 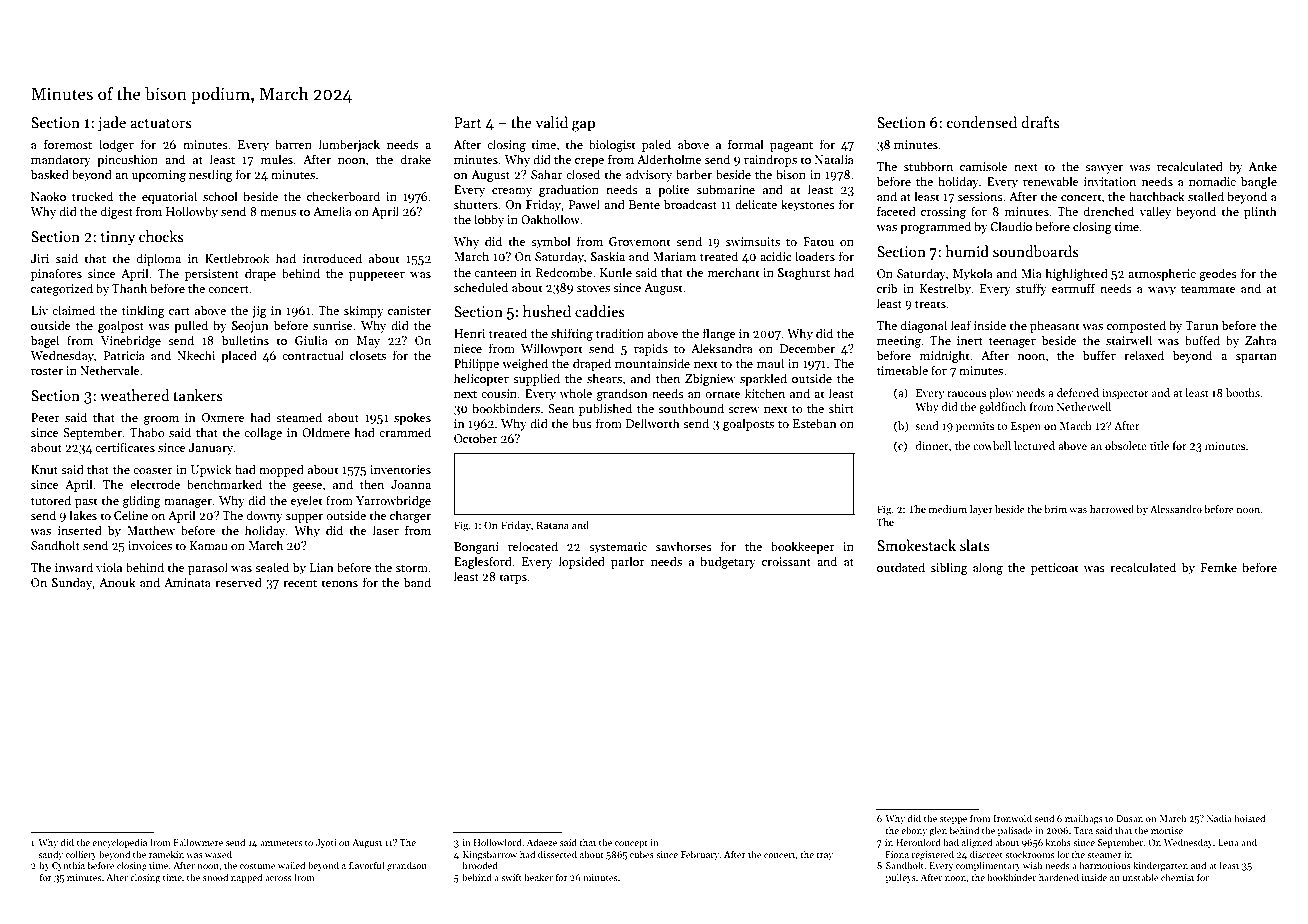 I want to click on foremost, so click(x=68, y=144).
